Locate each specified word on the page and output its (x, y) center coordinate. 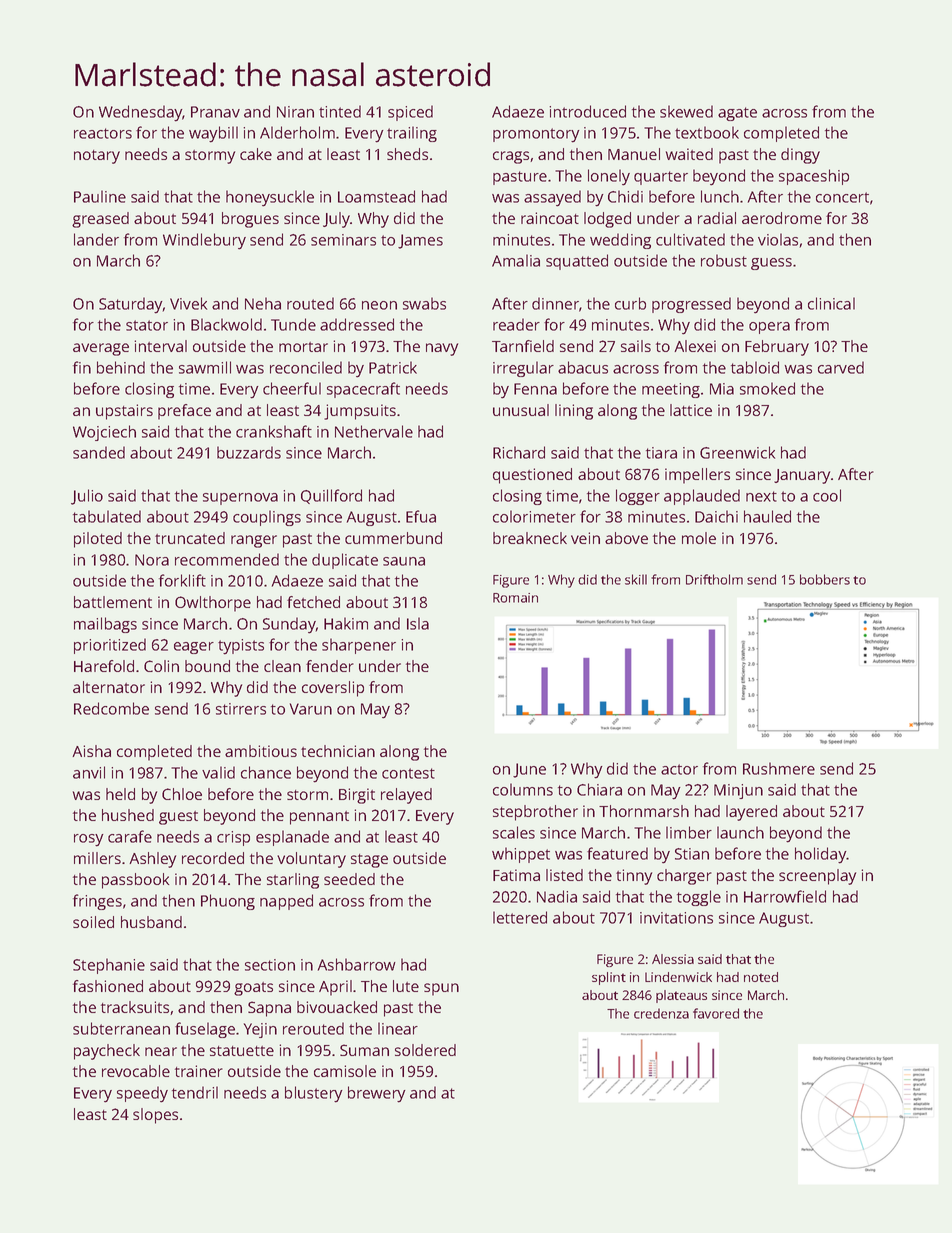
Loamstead (376, 196)
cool (827, 495)
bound (207, 666)
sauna (404, 561)
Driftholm (714, 579)
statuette (242, 1051)
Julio (87, 497)
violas (778, 239)
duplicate (345, 561)
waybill (213, 134)
